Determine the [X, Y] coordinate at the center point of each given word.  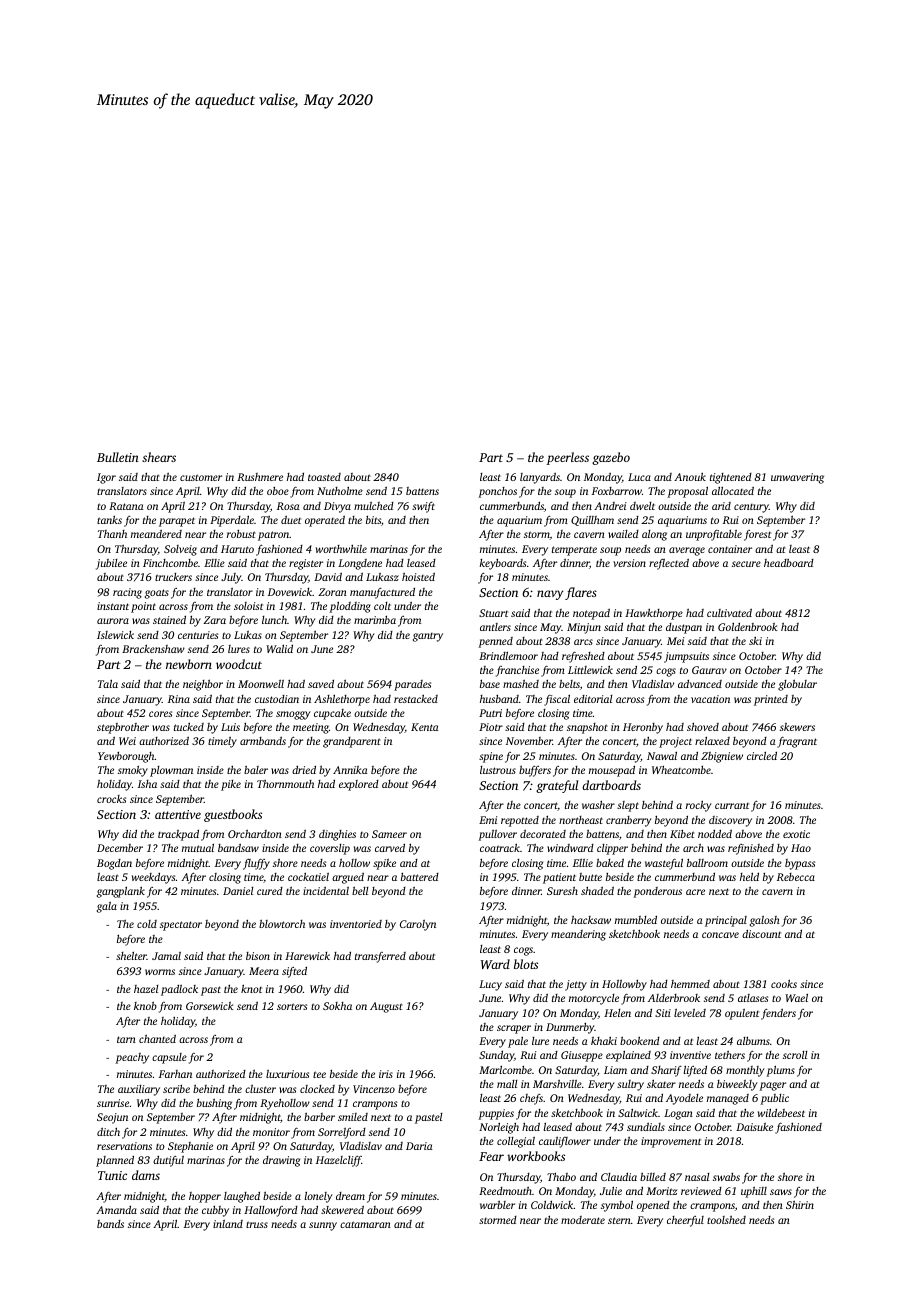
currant [732, 806]
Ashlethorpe [342, 700]
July [231, 578]
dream [350, 1196]
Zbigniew [722, 757]
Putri [490, 713]
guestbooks [233, 815]
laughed [242, 1197]
